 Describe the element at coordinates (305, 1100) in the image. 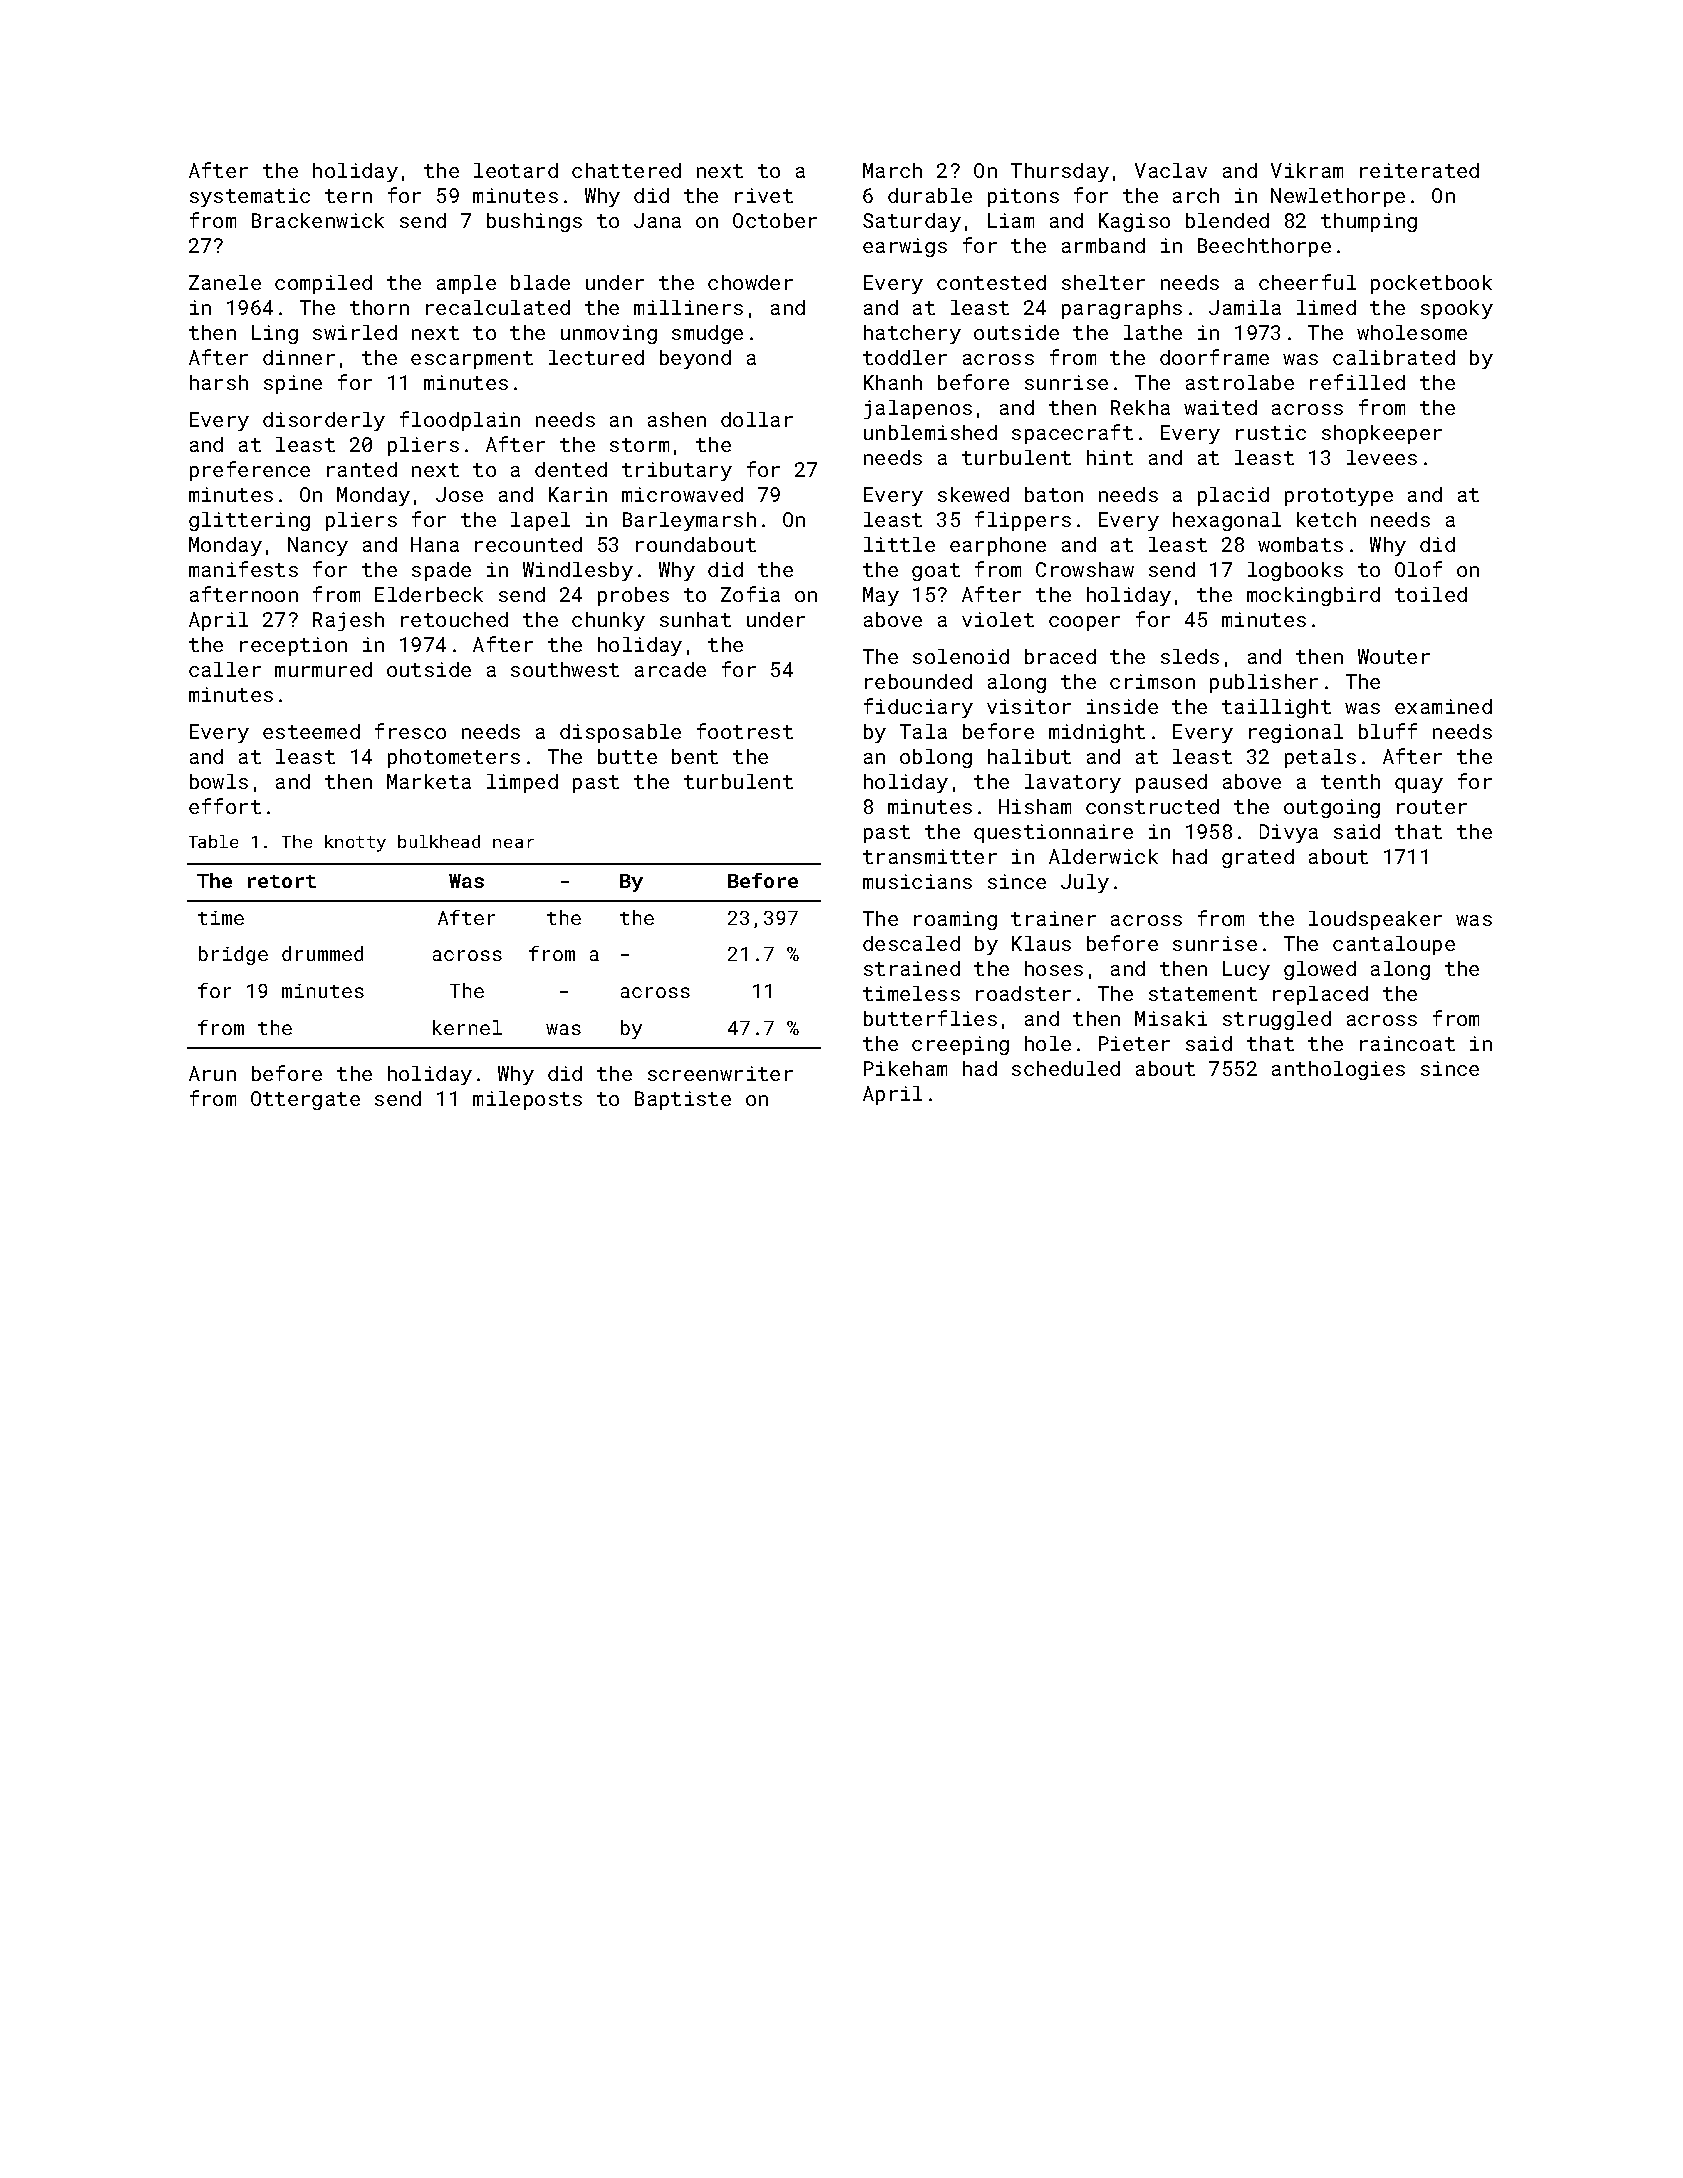

I see `Ottergate` at that location.
